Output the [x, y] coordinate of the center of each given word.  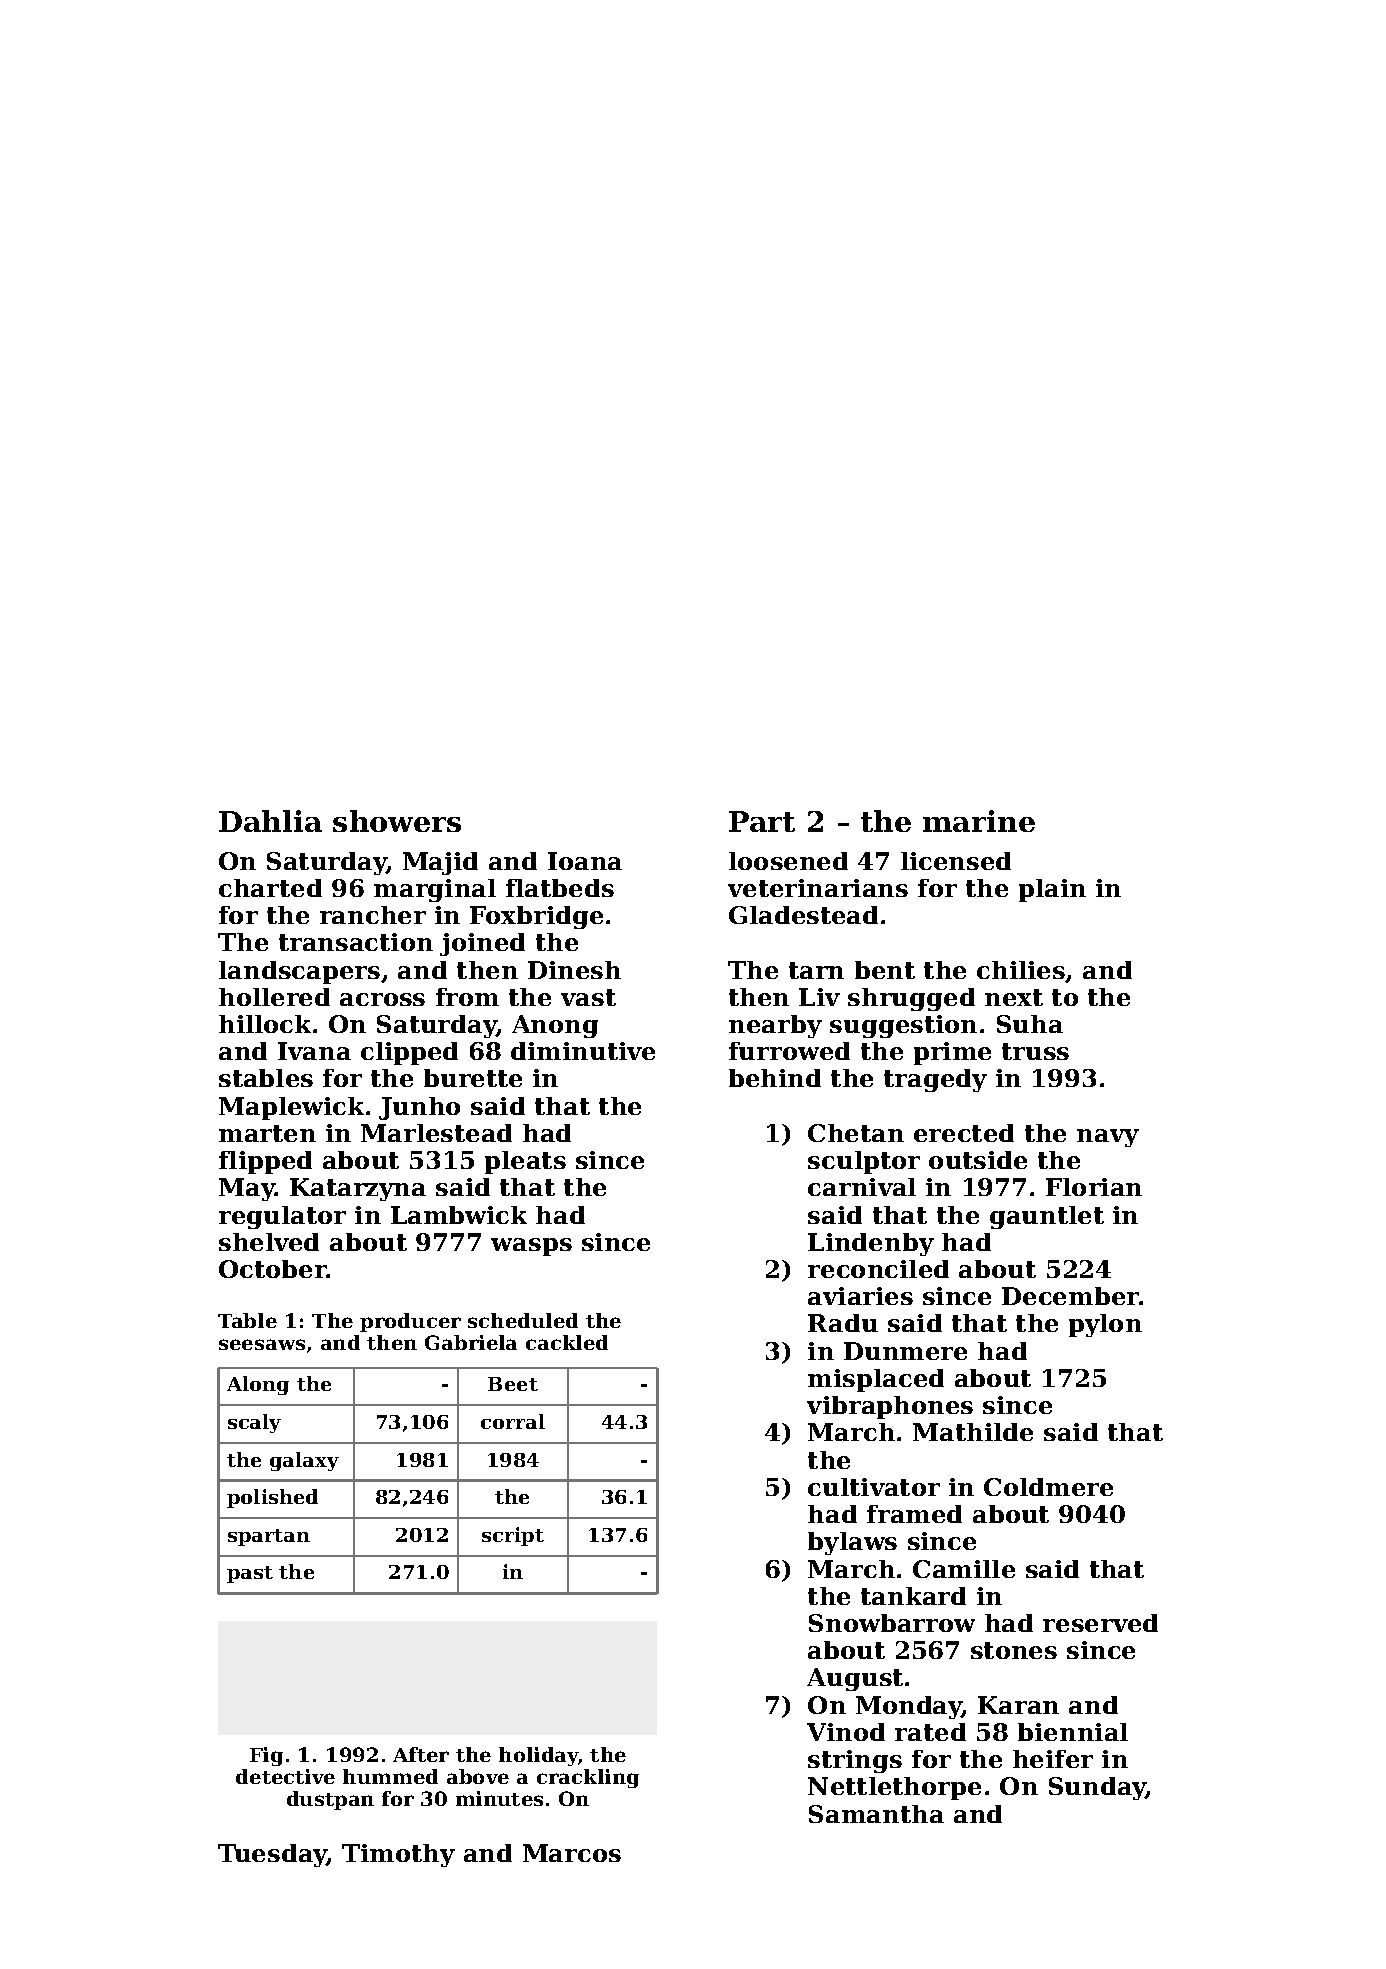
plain [1052, 890]
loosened [788, 861]
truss [1035, 1051]
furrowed [789, 1051]
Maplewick [291, 1108]
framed [914, 1514]
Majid [440, 863]
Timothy [398, 1855]
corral [513, 1421]
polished [272, 1498]
